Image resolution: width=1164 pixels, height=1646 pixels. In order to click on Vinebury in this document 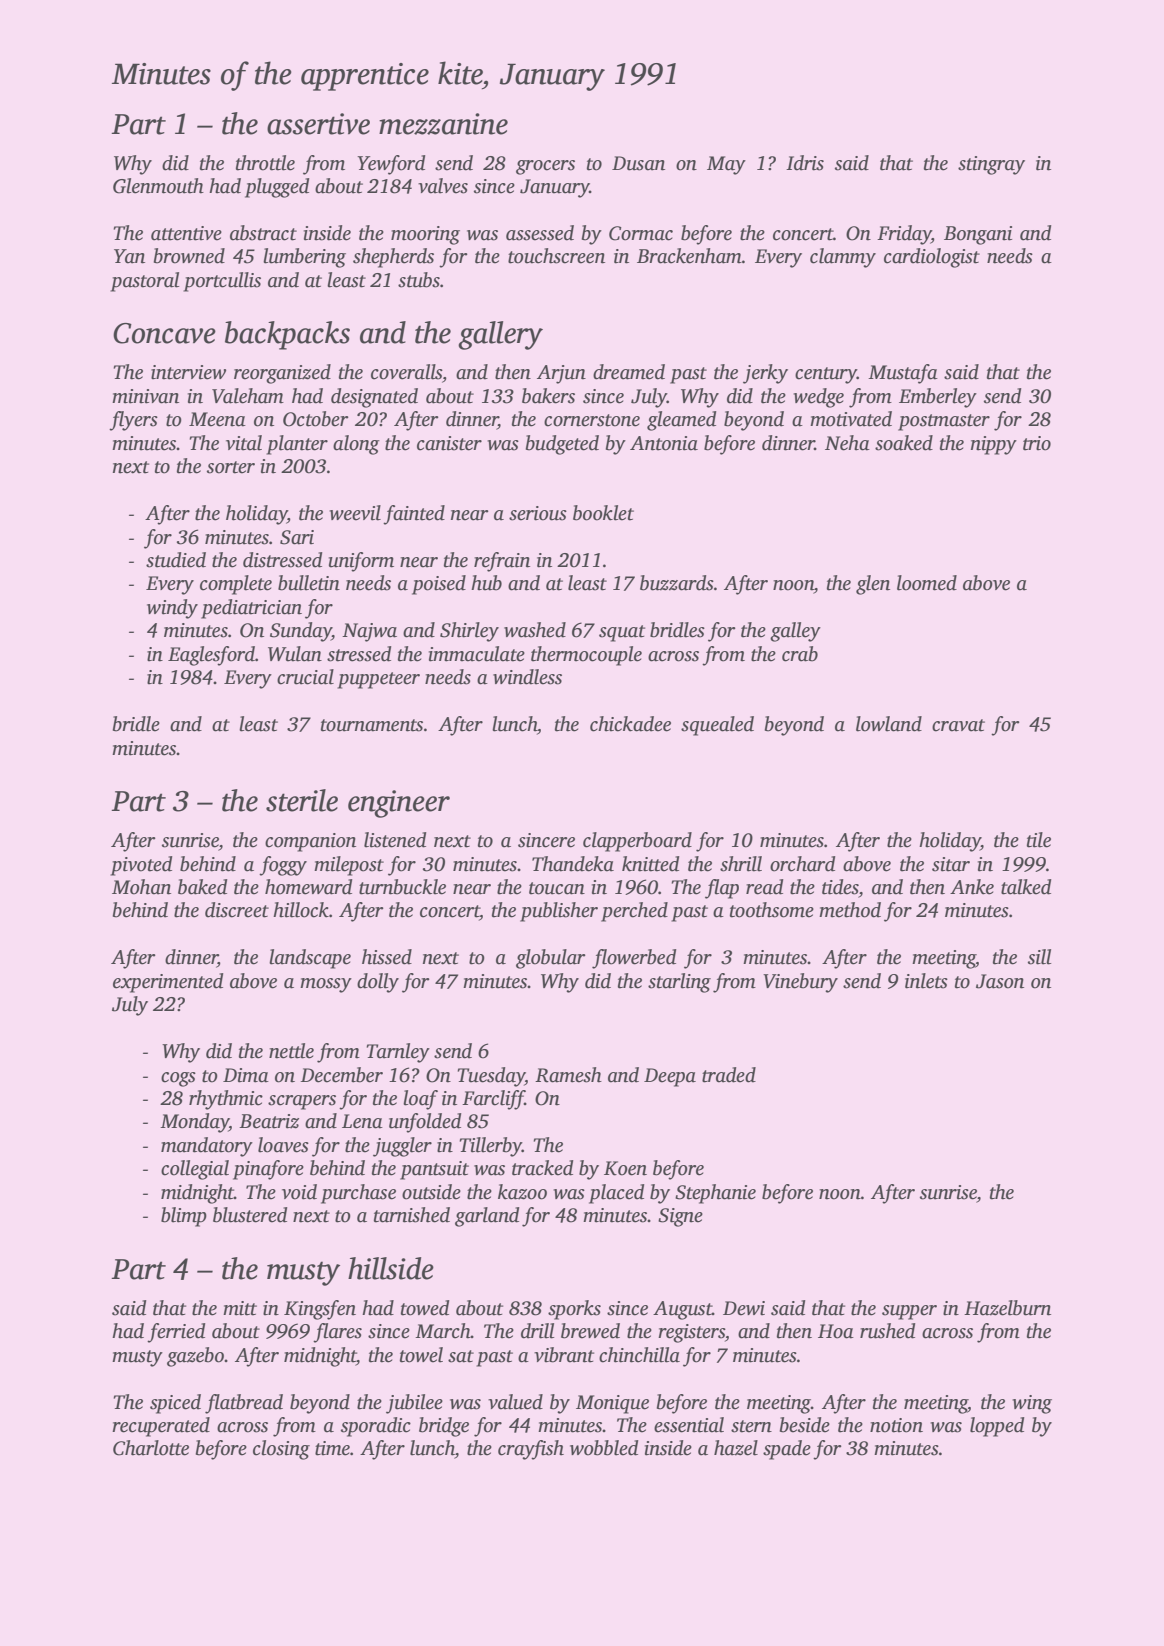, I will do `click(800, 983)`.
